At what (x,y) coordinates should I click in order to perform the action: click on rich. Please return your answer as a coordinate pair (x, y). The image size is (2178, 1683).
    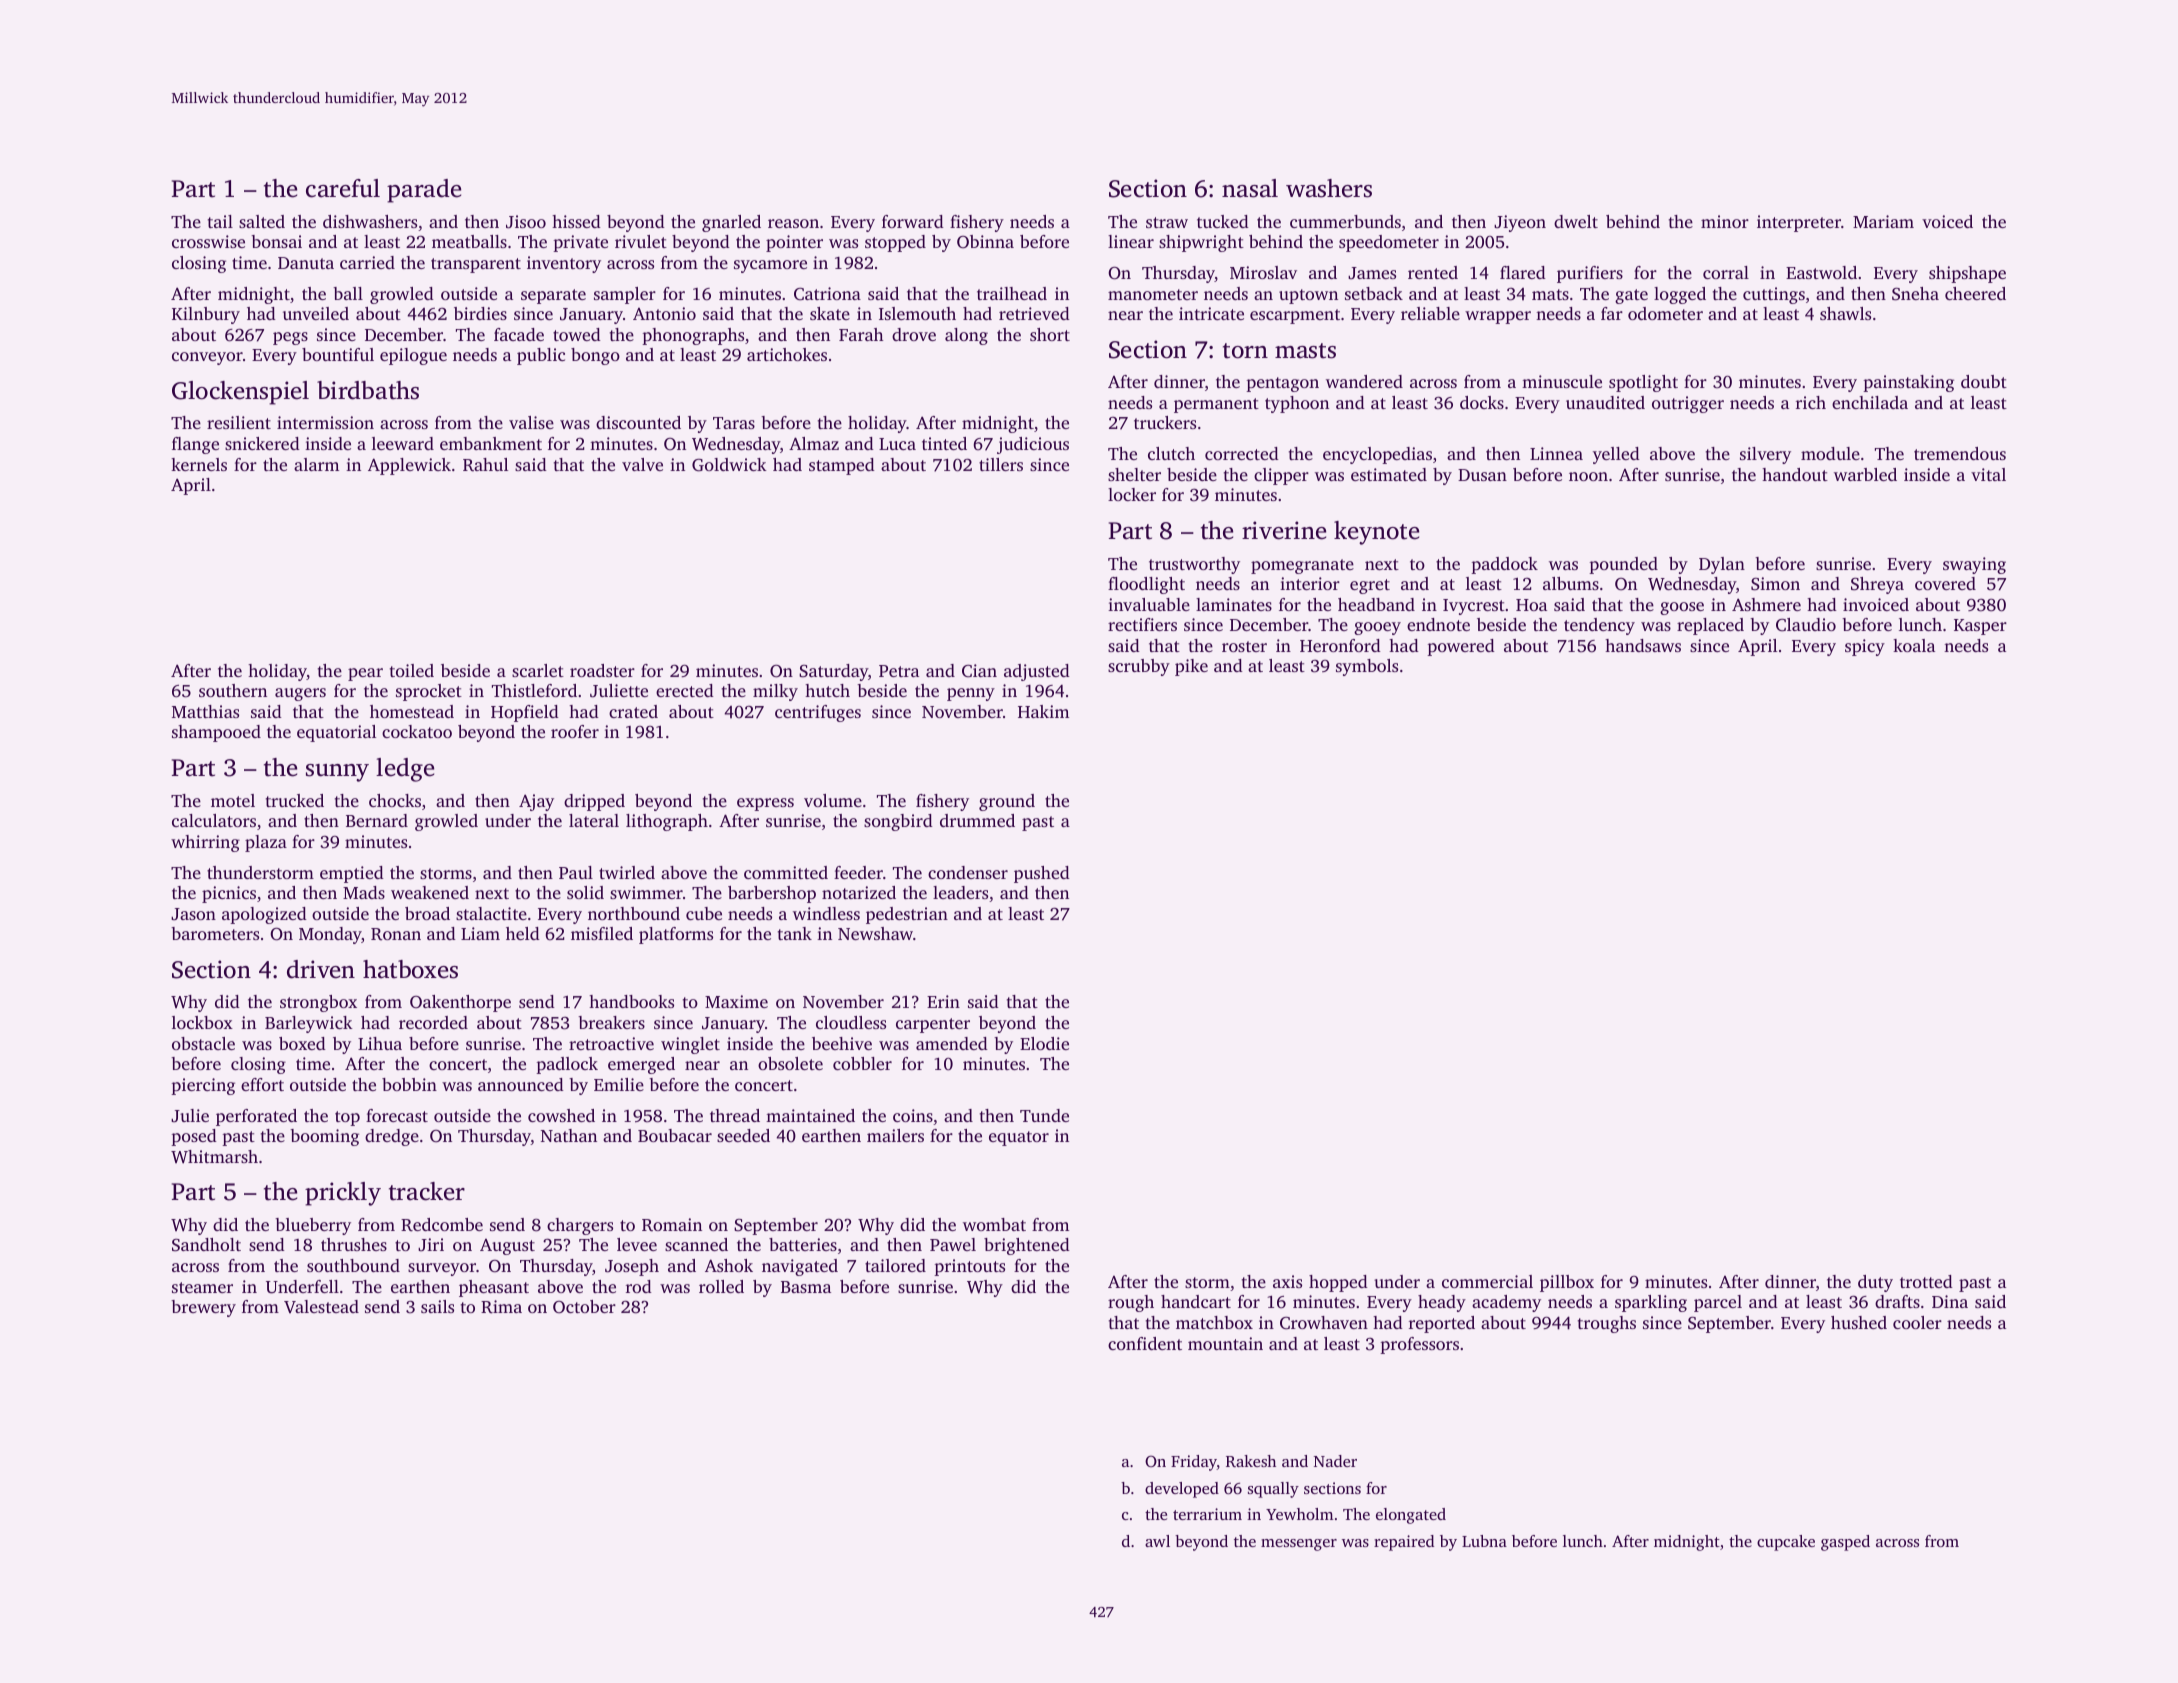
    Looking at the image, I should click on (1811, 402).
